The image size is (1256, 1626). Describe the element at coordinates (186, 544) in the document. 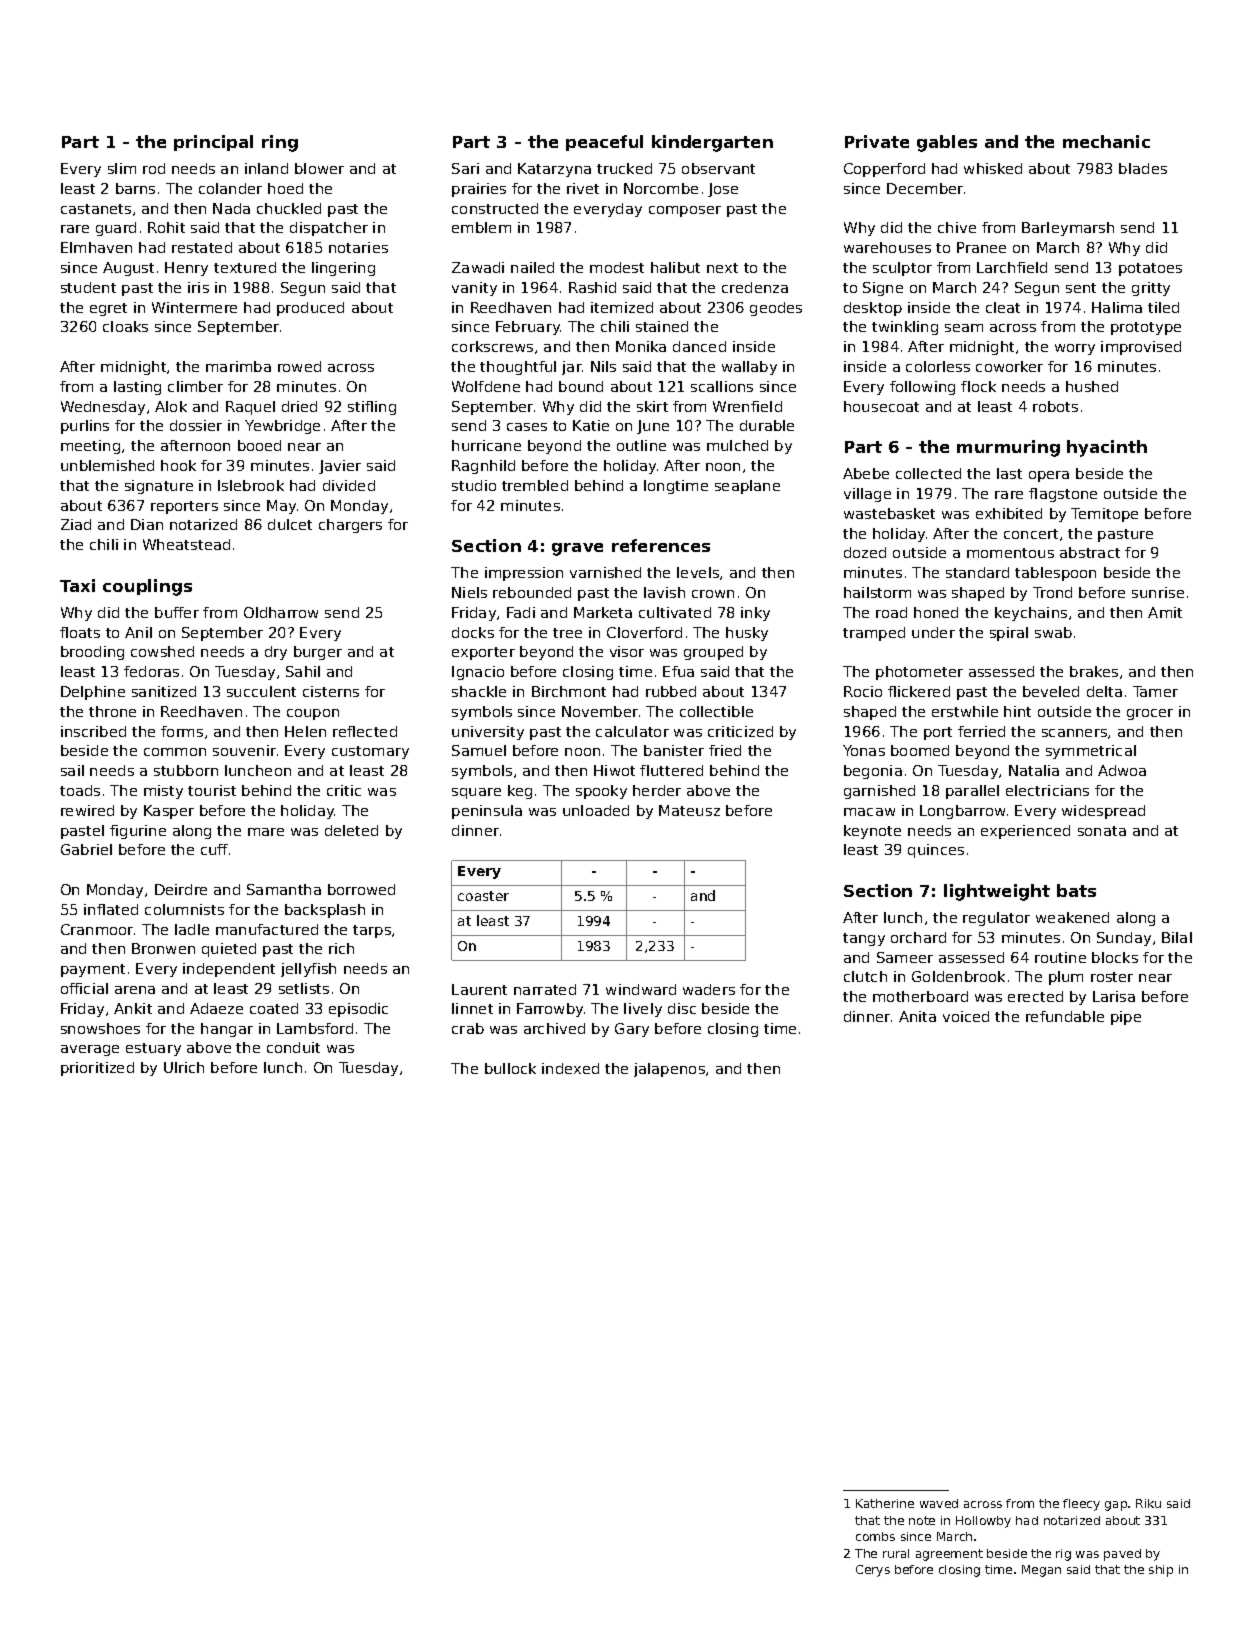

I see `Wheatstead` at that location.
